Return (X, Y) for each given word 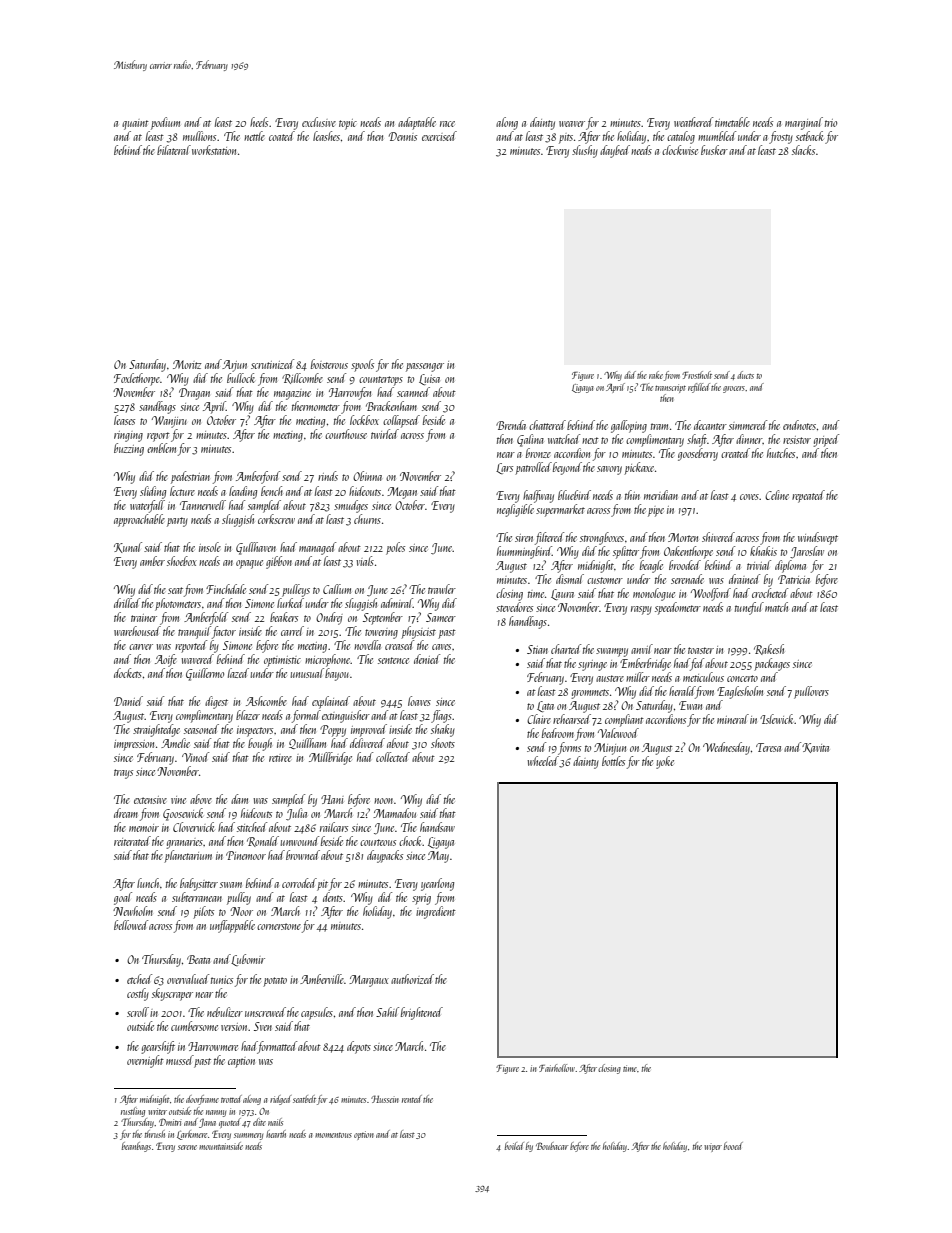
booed (733, 1146)
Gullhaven (256, 548)
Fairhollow (557, 1068)
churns (367, 519)
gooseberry (698, 454)
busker (714, 150)
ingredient (436, 912)
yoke (665, 762)
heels (259, 122)
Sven (263, 1026)
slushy (585, 151)
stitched (252, 827)
